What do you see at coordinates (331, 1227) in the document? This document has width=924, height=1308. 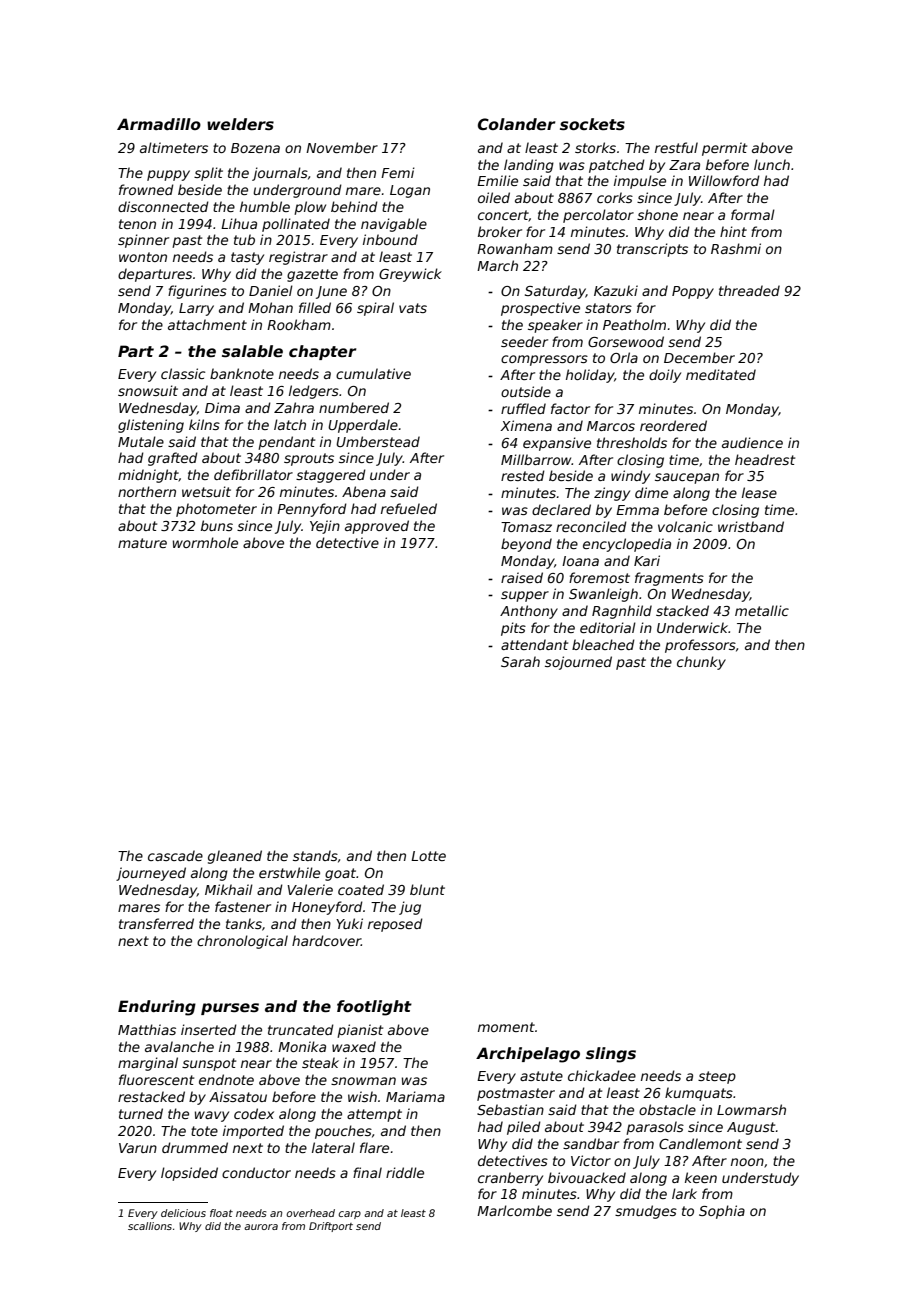 I see `Driftport` at bounding box center [331, 1227].
